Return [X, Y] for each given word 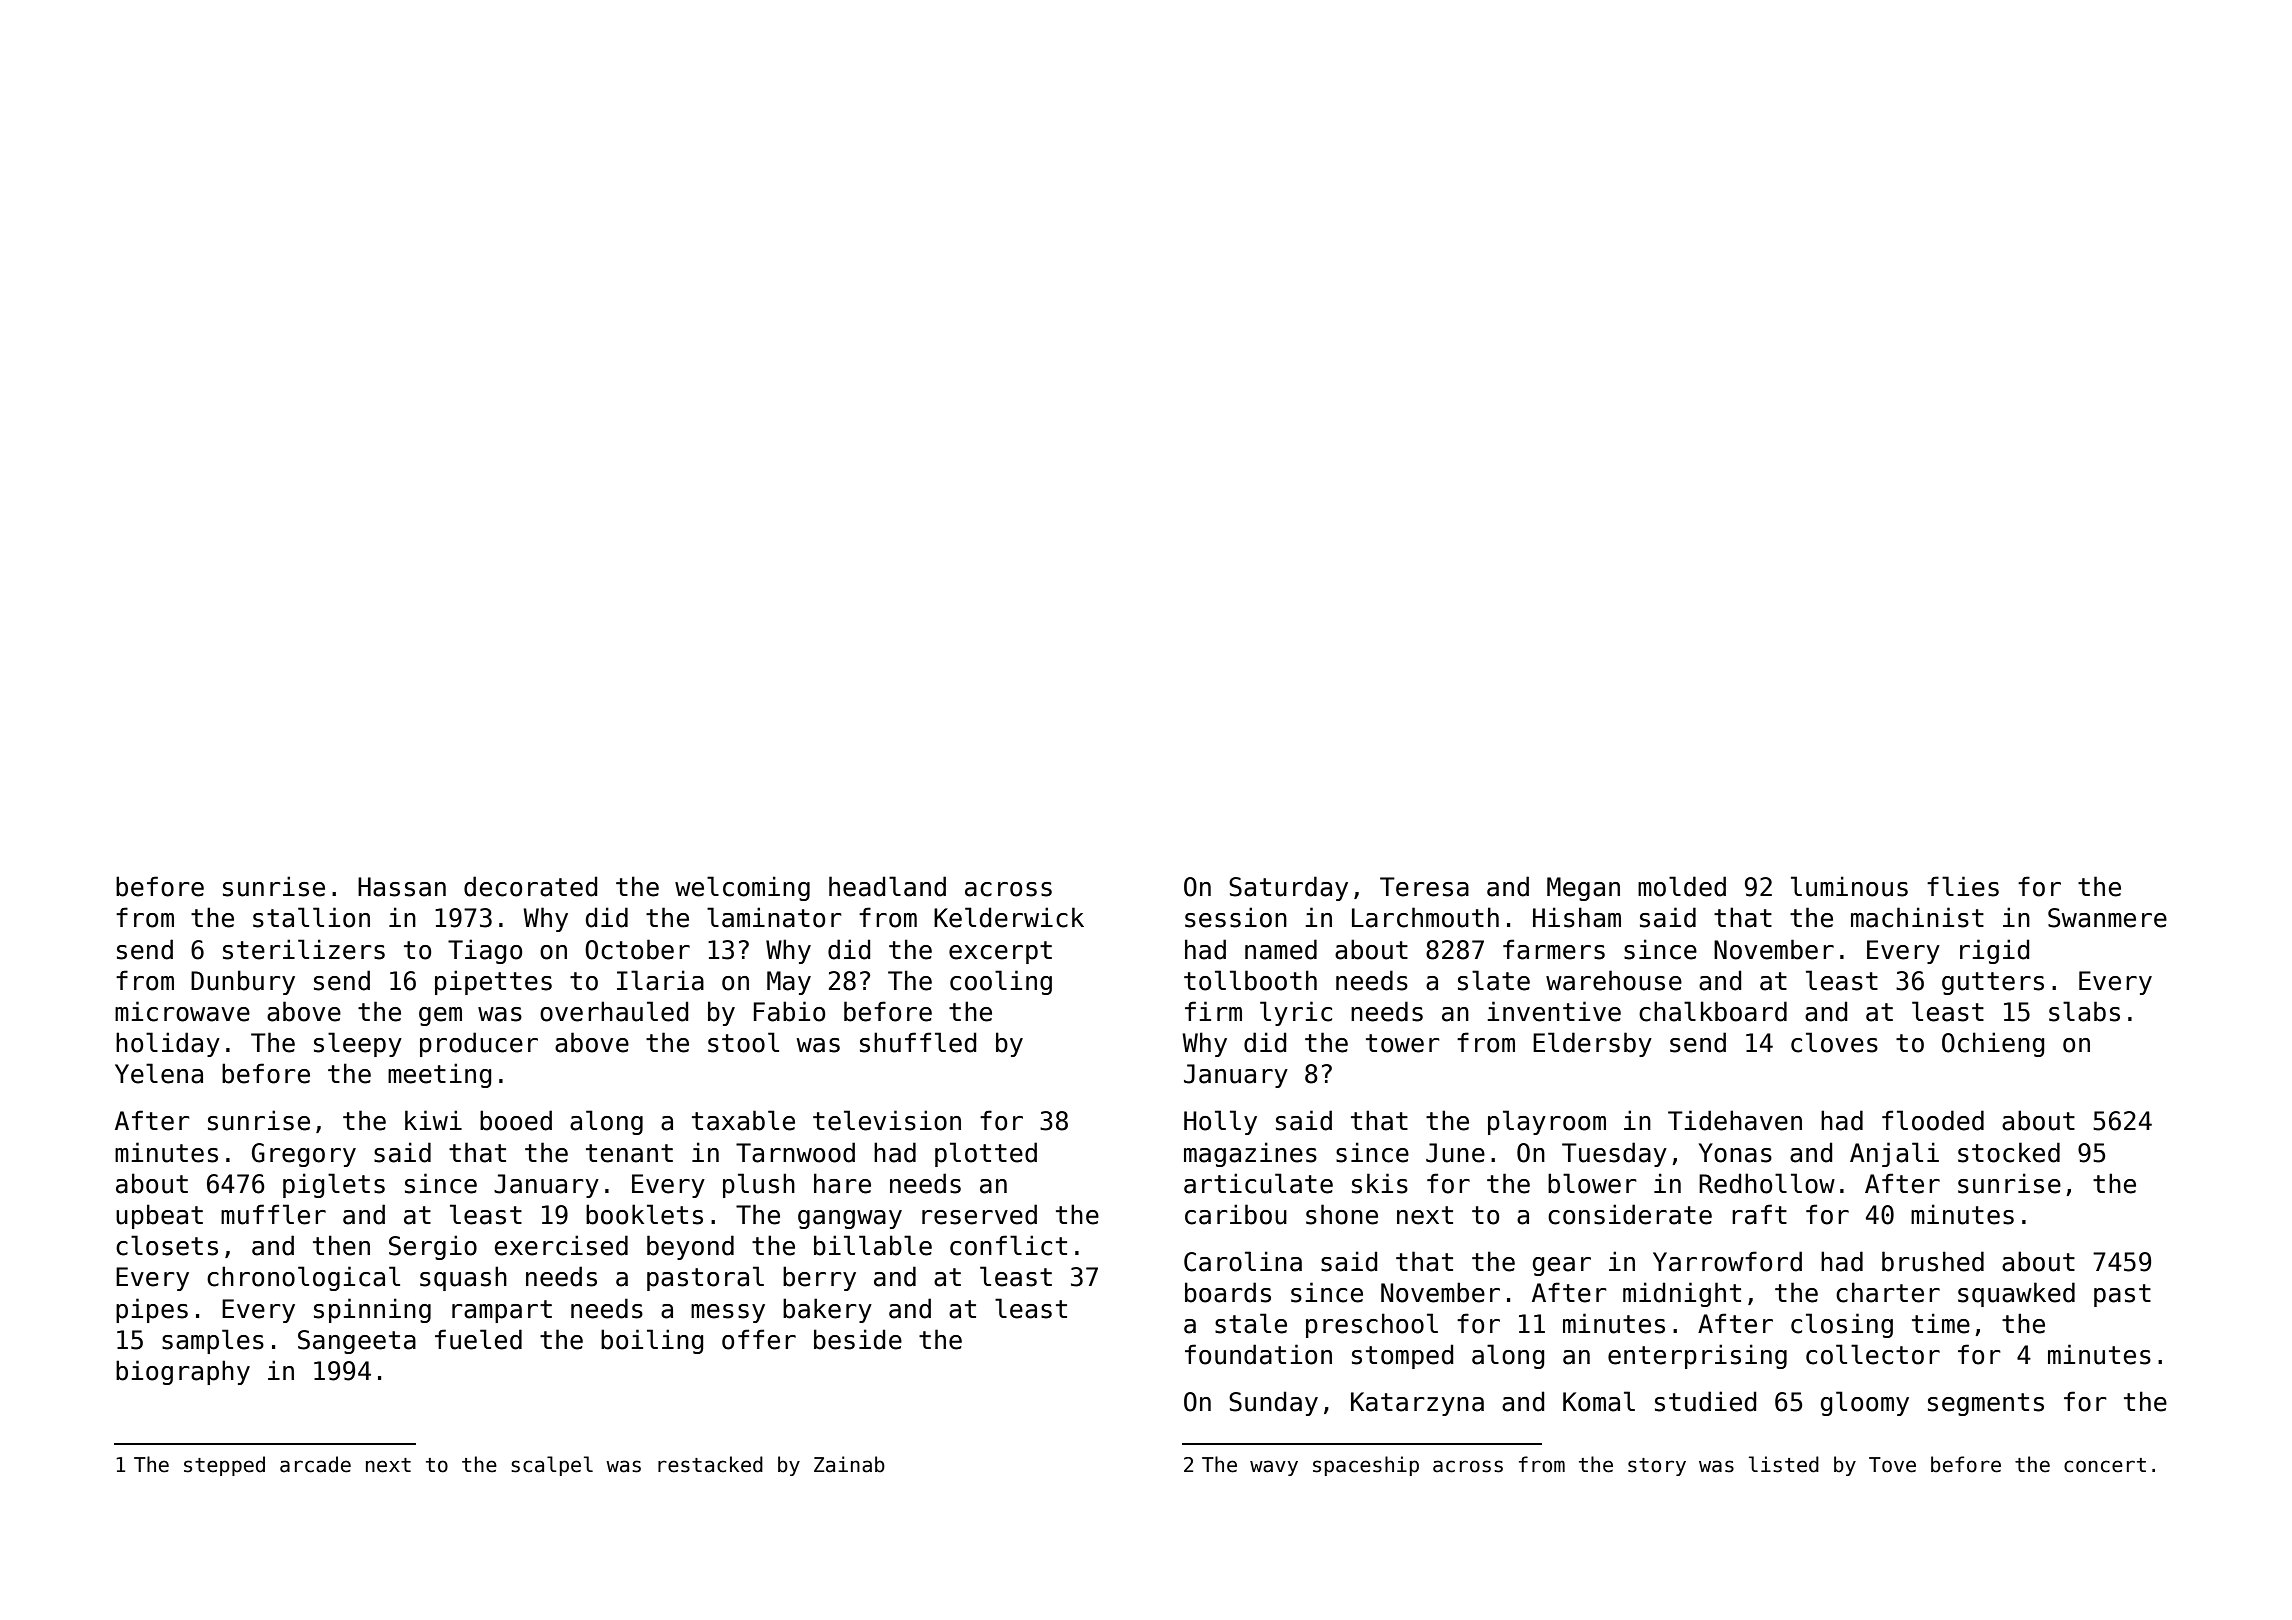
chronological [303, 1278]
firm [1213, 1011]
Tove [1892, 1465]
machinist [1917, 917]
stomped [1402, 1356]
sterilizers [304, 949]
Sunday [1273, 1403]
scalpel [552, 1466]
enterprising [1697, 1356]
